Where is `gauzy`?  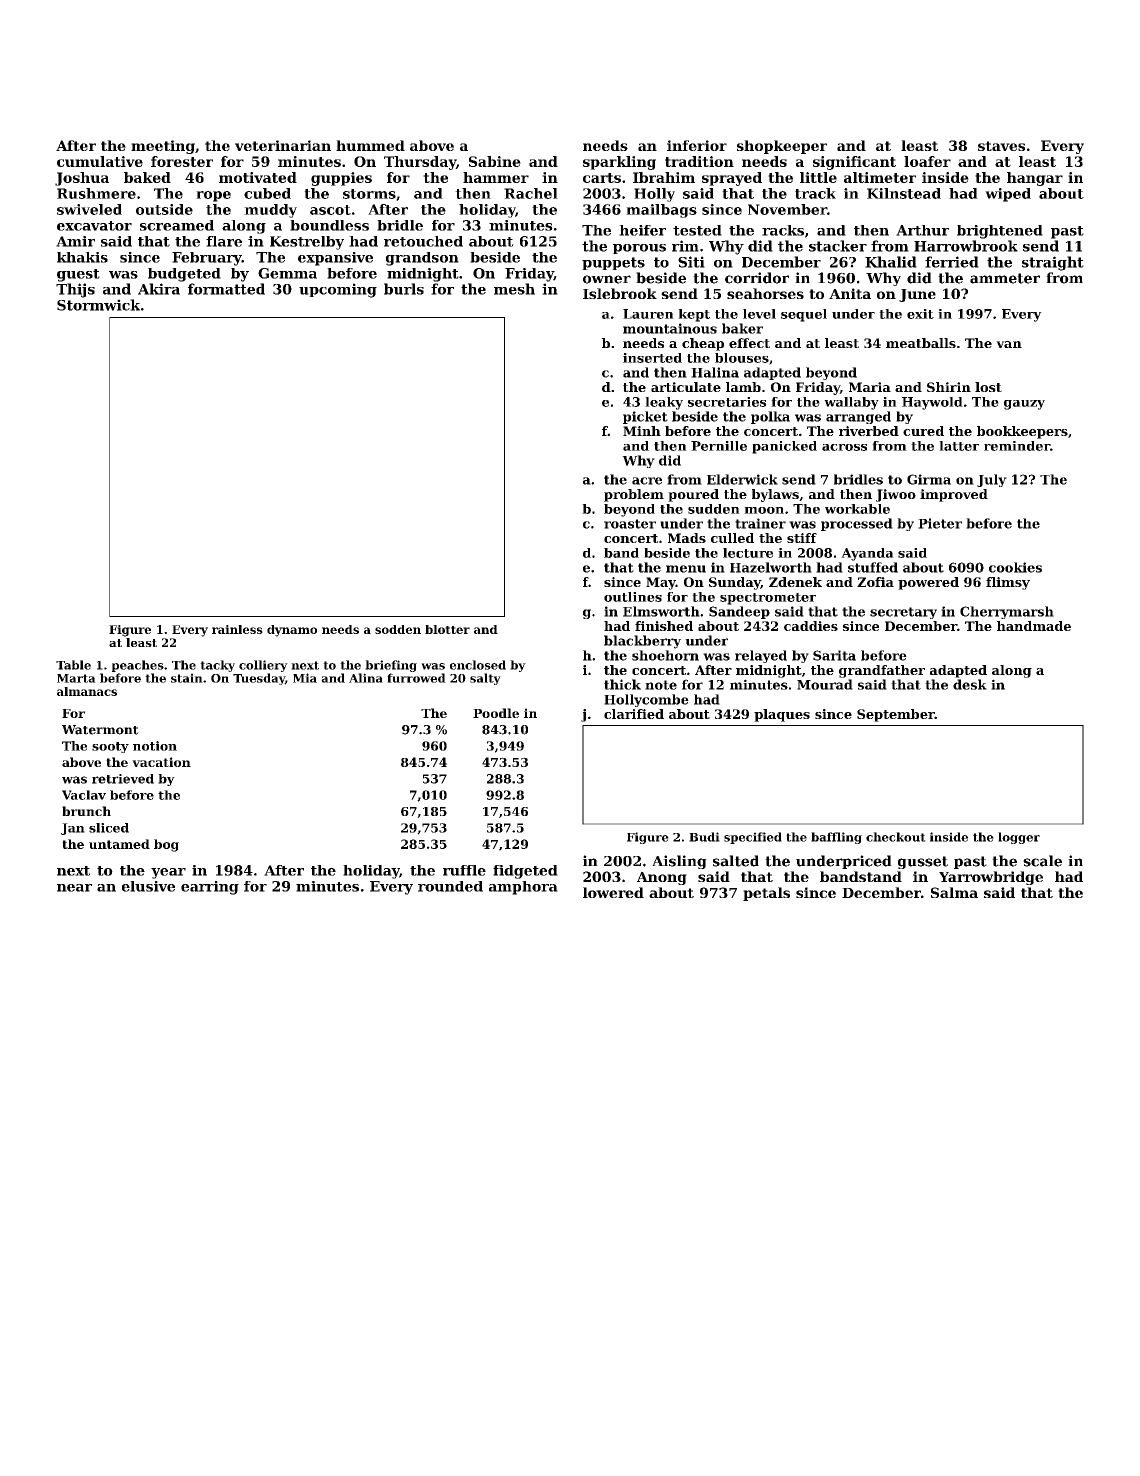 gauzy is located at coordinates (1024, 405).
